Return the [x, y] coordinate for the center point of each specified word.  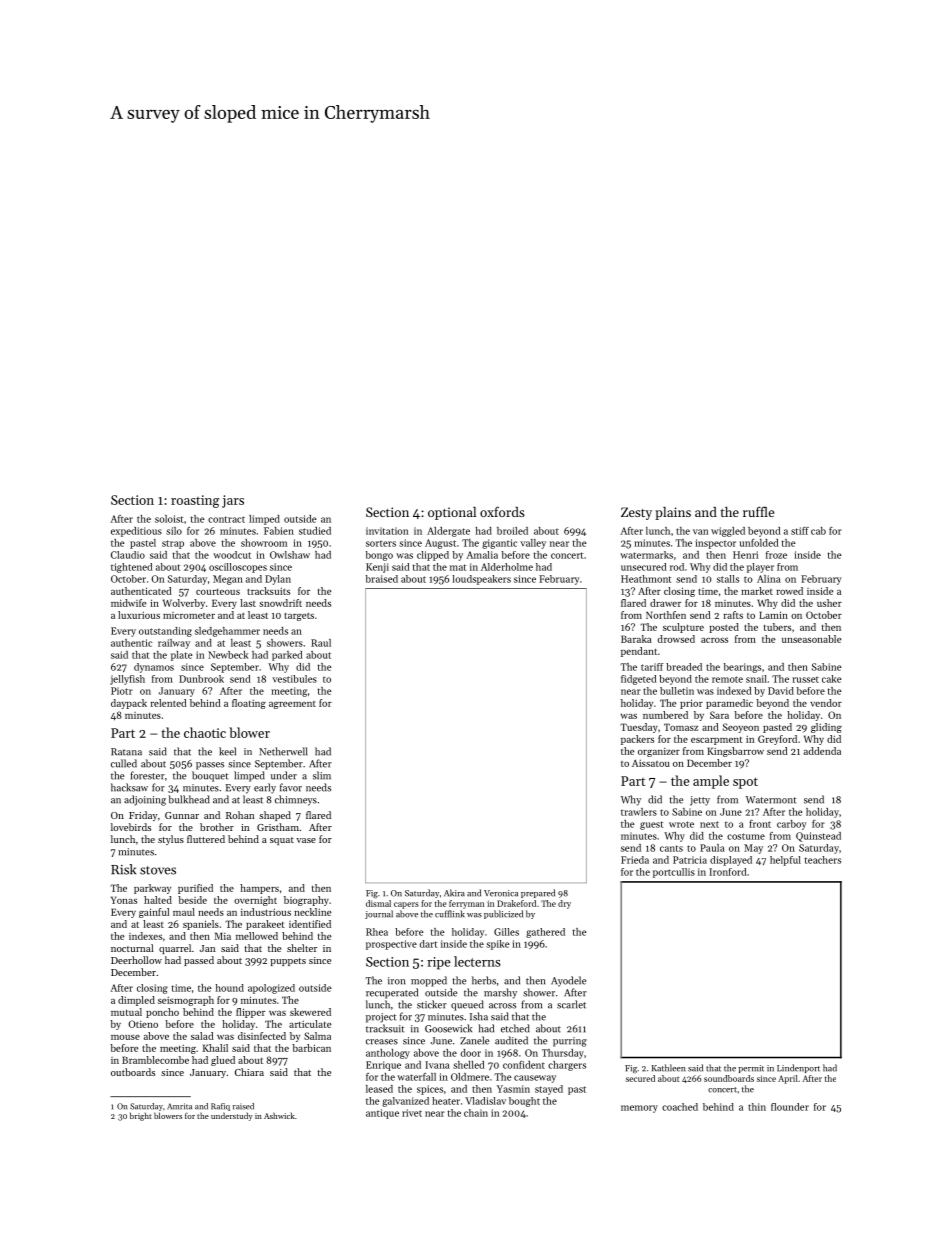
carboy [791, 825]
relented [169, 703]
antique [382, 1114]
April [788, 1079]
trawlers [639, 812]
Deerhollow [136, 960]
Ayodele [568, 981]
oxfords [502, 511]
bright [141, 1116]
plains [673, 513]
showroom [264, 543]
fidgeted [639, 680]
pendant [639, 652]
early [265, 788]
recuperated [392, 993]
